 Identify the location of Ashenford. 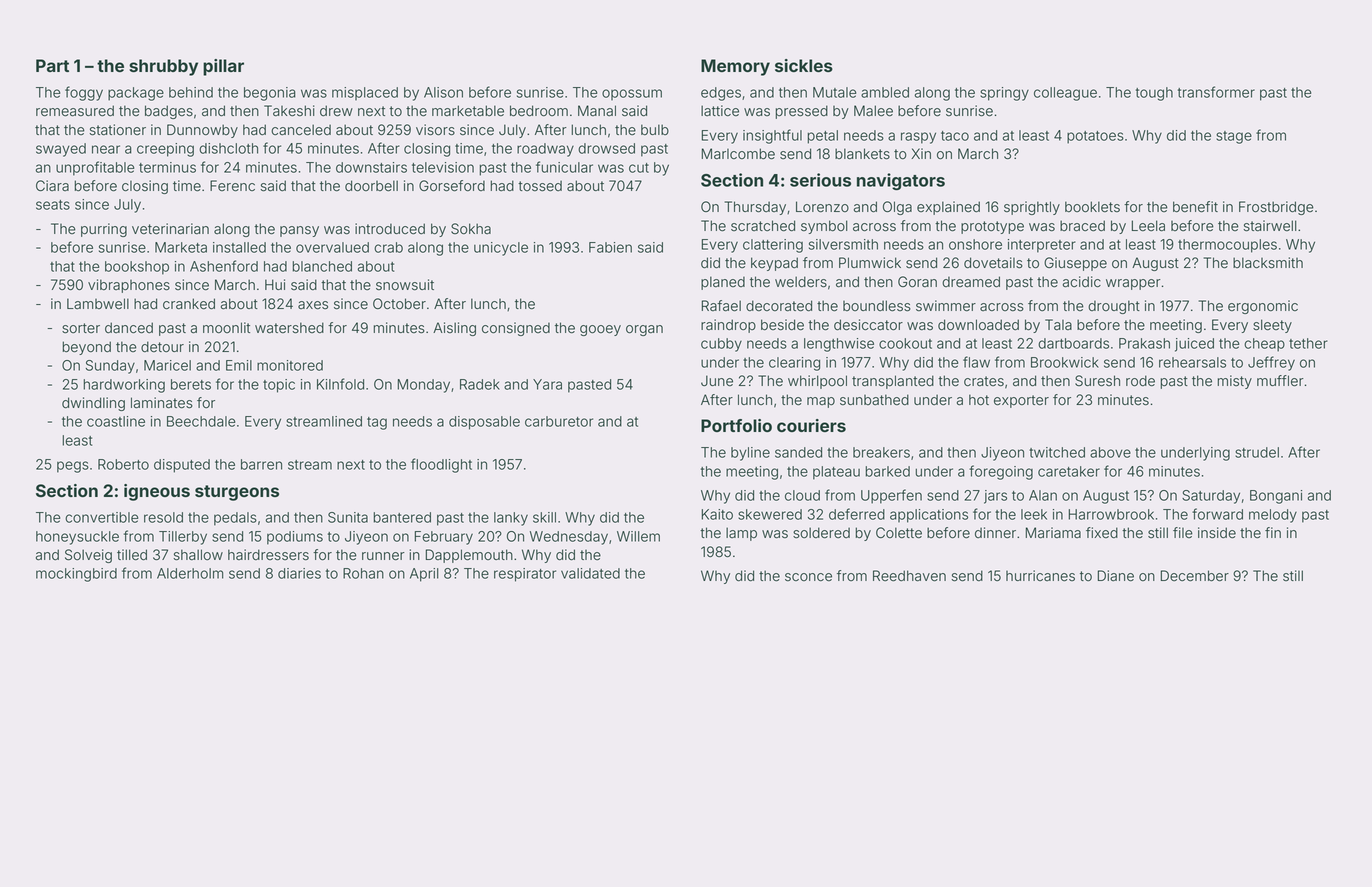
(224, 266).
